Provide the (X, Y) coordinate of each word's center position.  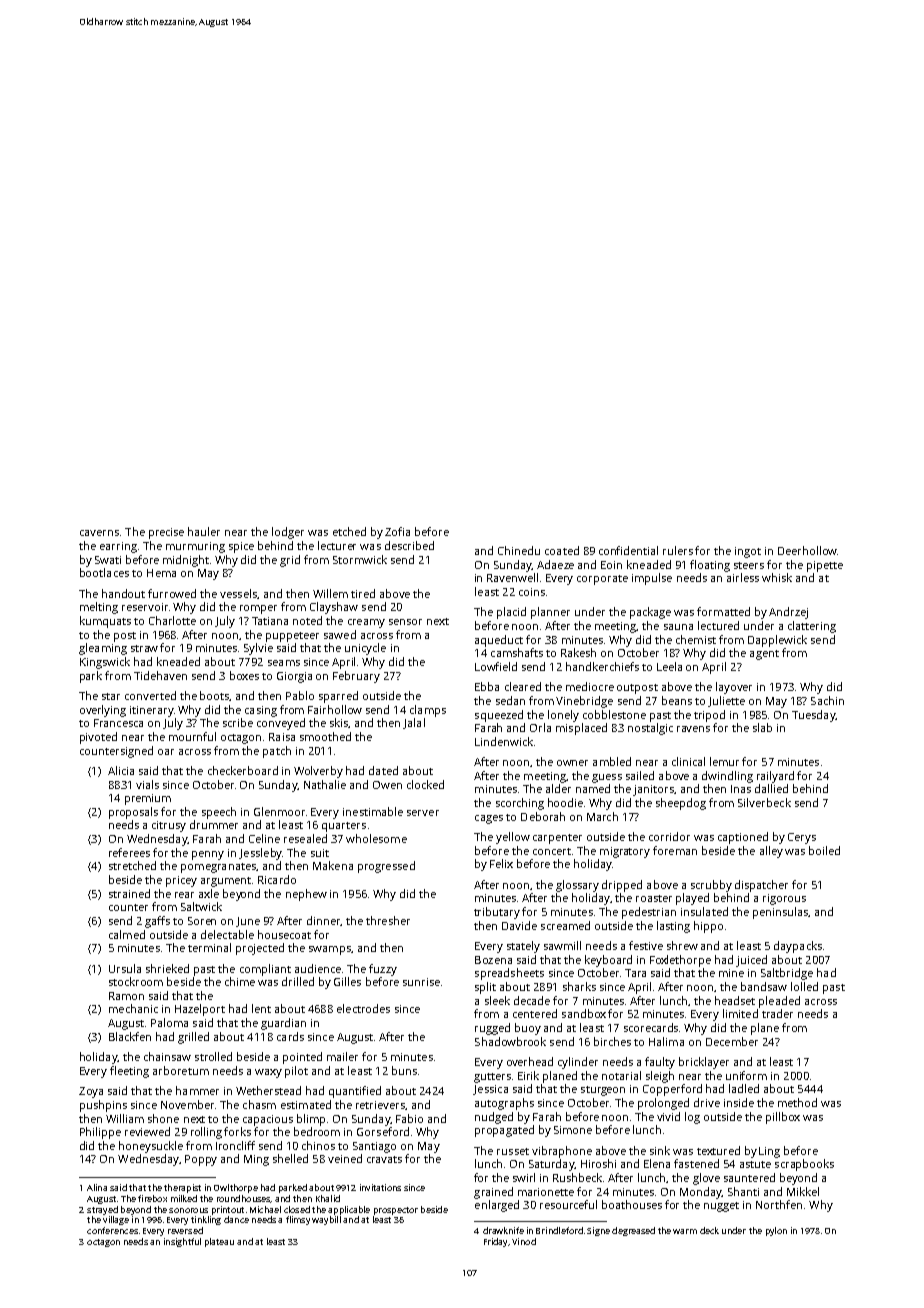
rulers (678, 550)
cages (489, 819)
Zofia (397, 531)
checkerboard (243, 770)
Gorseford (383, 1131)
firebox (152, 1198)
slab (762, 727)
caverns (99, 533)
